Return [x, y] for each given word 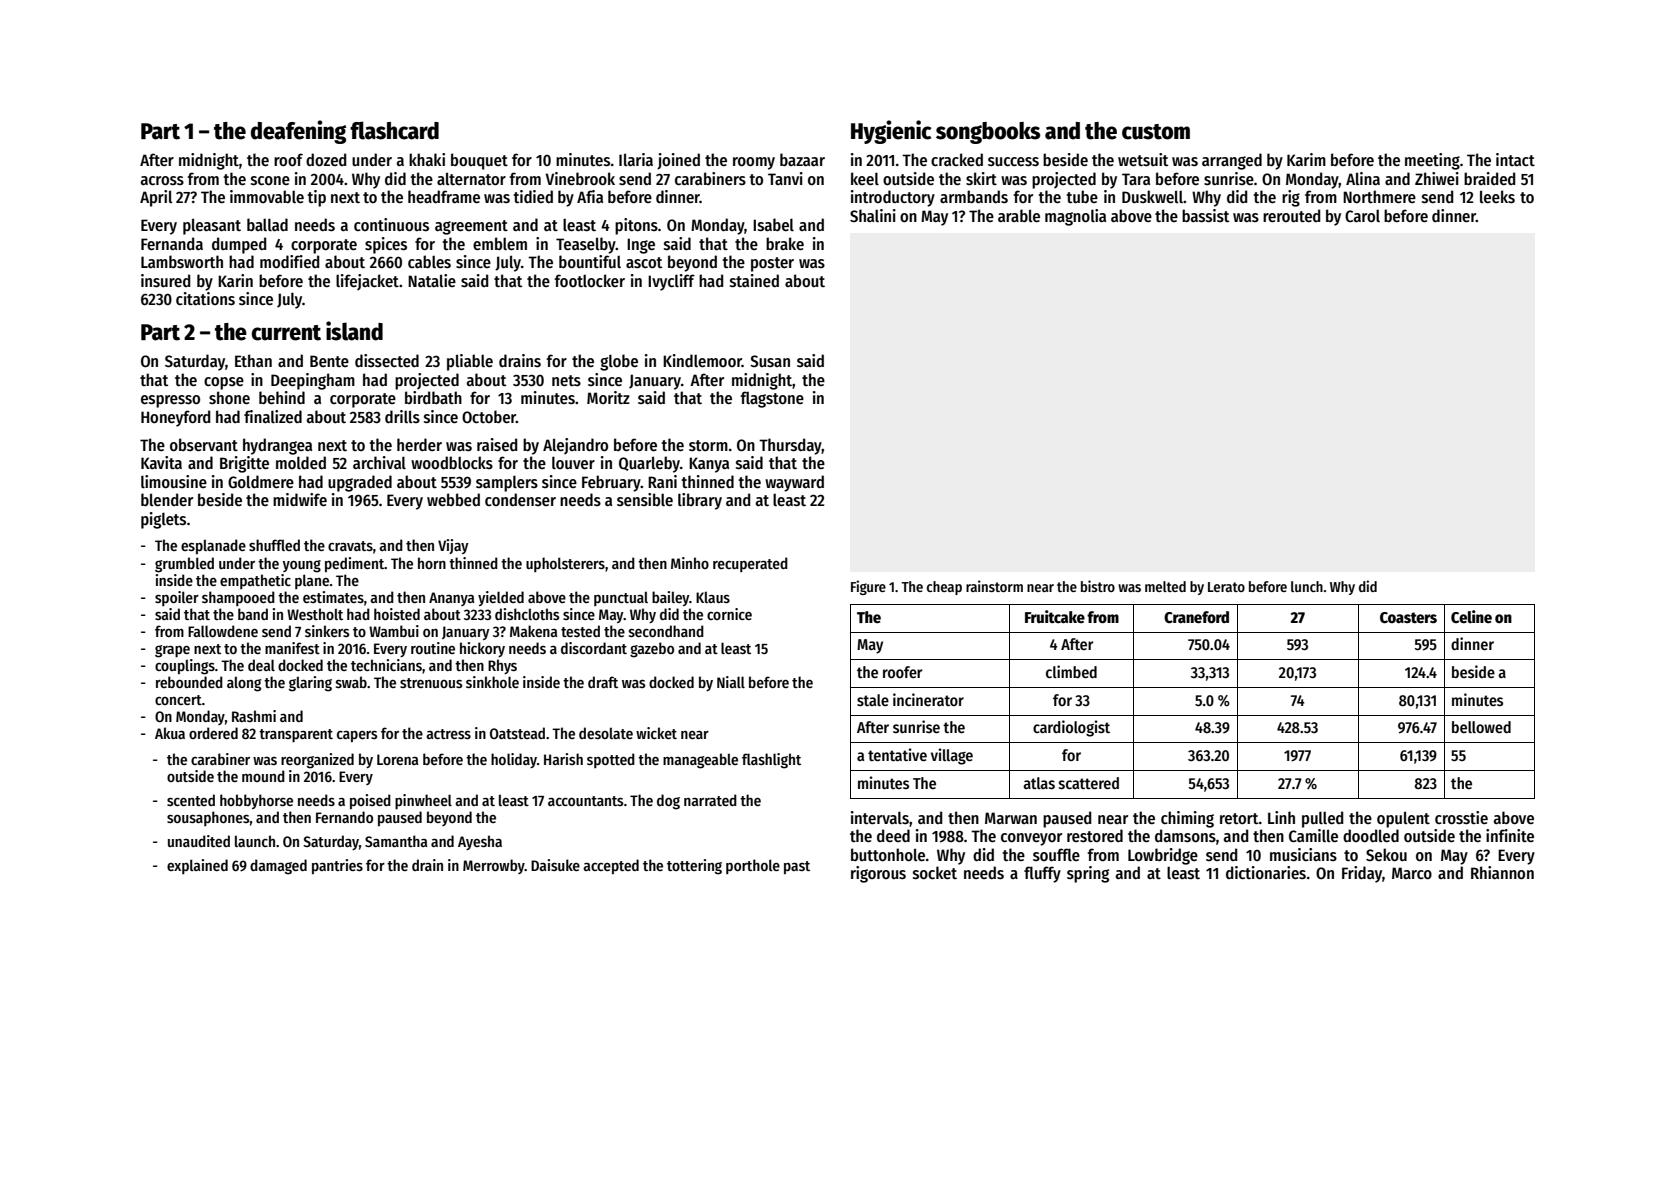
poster [772, 264]
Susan [770, 361]
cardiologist [1071, 728]
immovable [267, 196]
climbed [1071, 671]
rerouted [1291, 215]
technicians [386, 665]
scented [191, 800]
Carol [1362, 216]
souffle [1056, 854]
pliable [470, 362]
